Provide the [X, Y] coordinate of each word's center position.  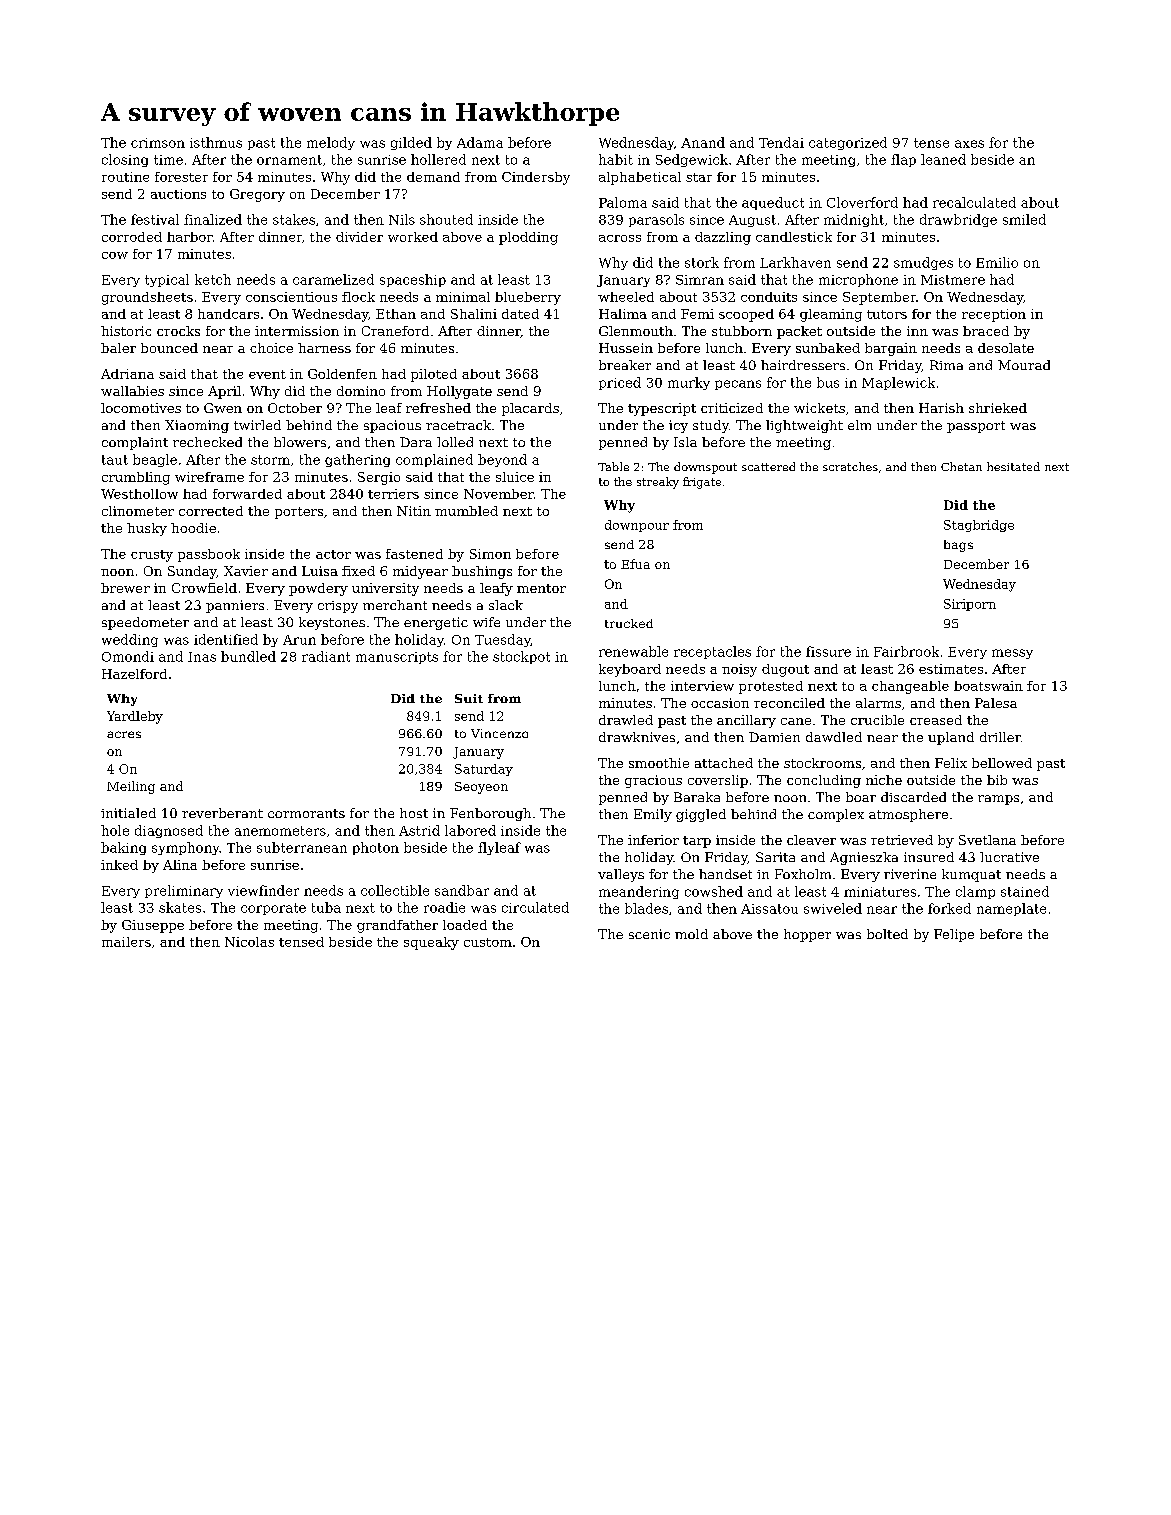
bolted [887, 934]
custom [488, 942]
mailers [126, 942]
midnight [854, 220]
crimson [158, 143]
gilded [411, 143]
